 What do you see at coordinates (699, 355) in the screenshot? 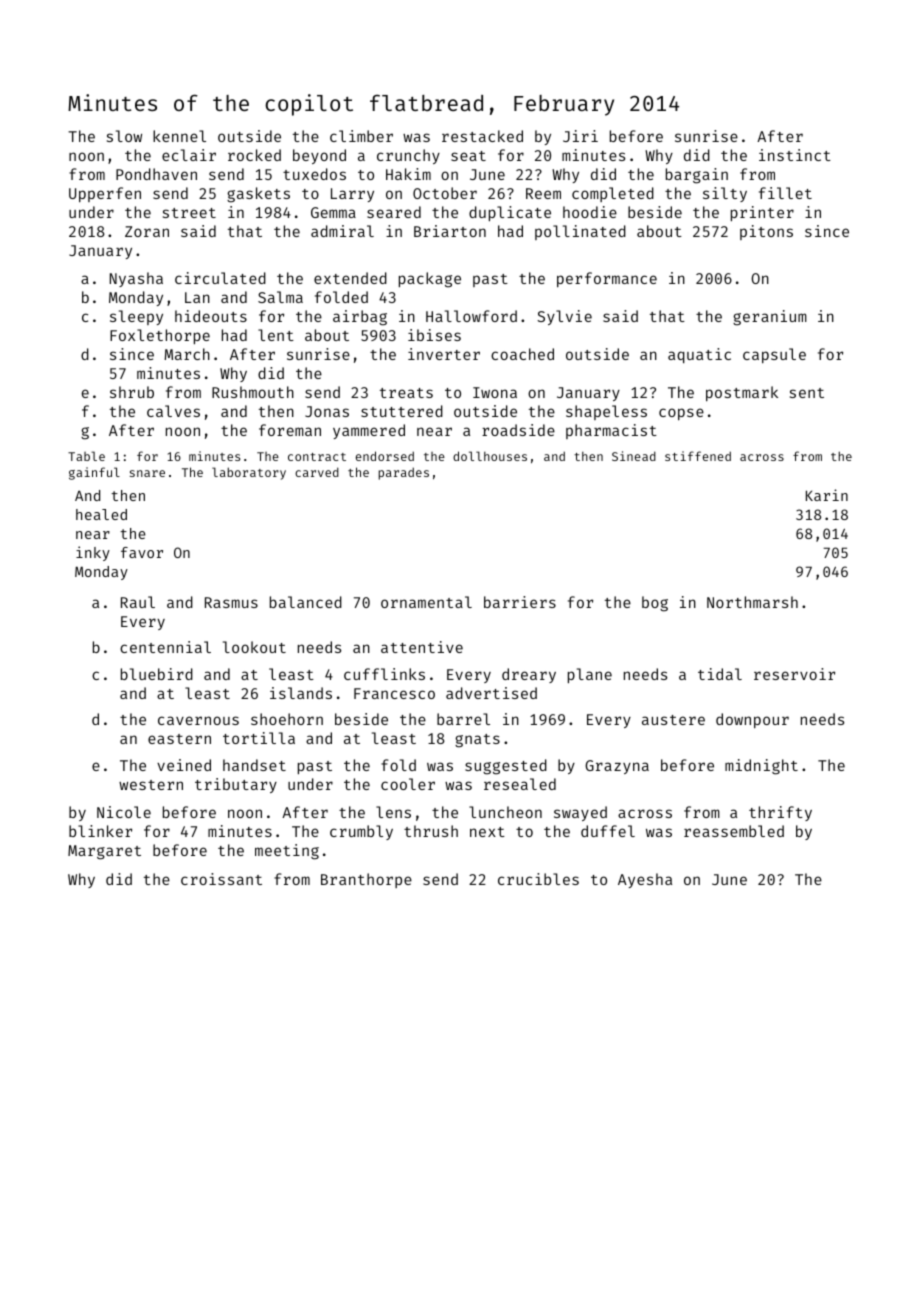
I see `aquatic` at bounding box center [699, 355].
